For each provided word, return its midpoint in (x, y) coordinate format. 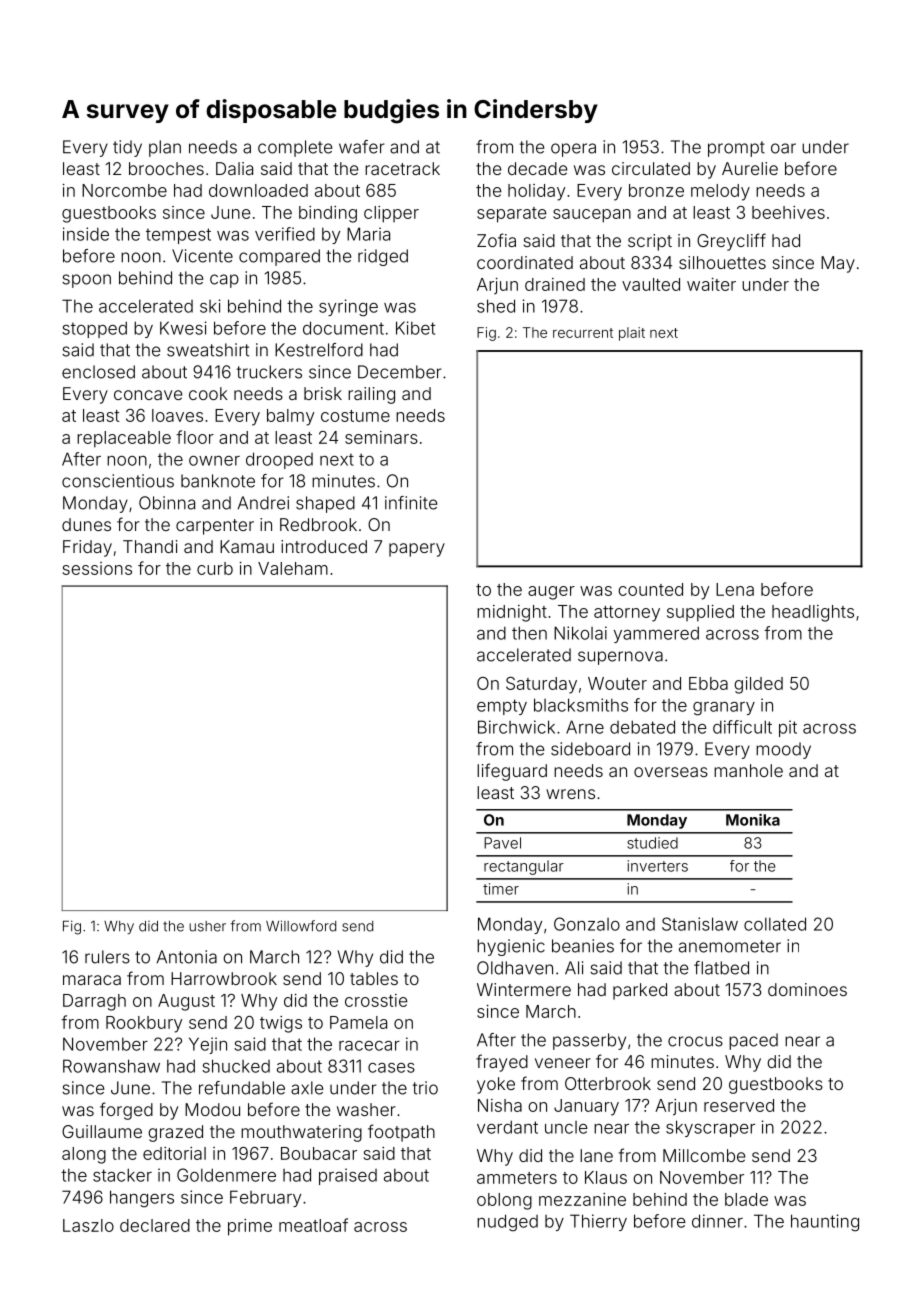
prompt (736, 149)
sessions (97, 568)
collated (775, 924)
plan (165, 148)
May (838, 264)
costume (355, 416)
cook (208, 393)
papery (417, 550)
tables (374, 978)
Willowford (301, 926)
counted (650, 589)
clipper (391, 214)
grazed (175, 1133)
